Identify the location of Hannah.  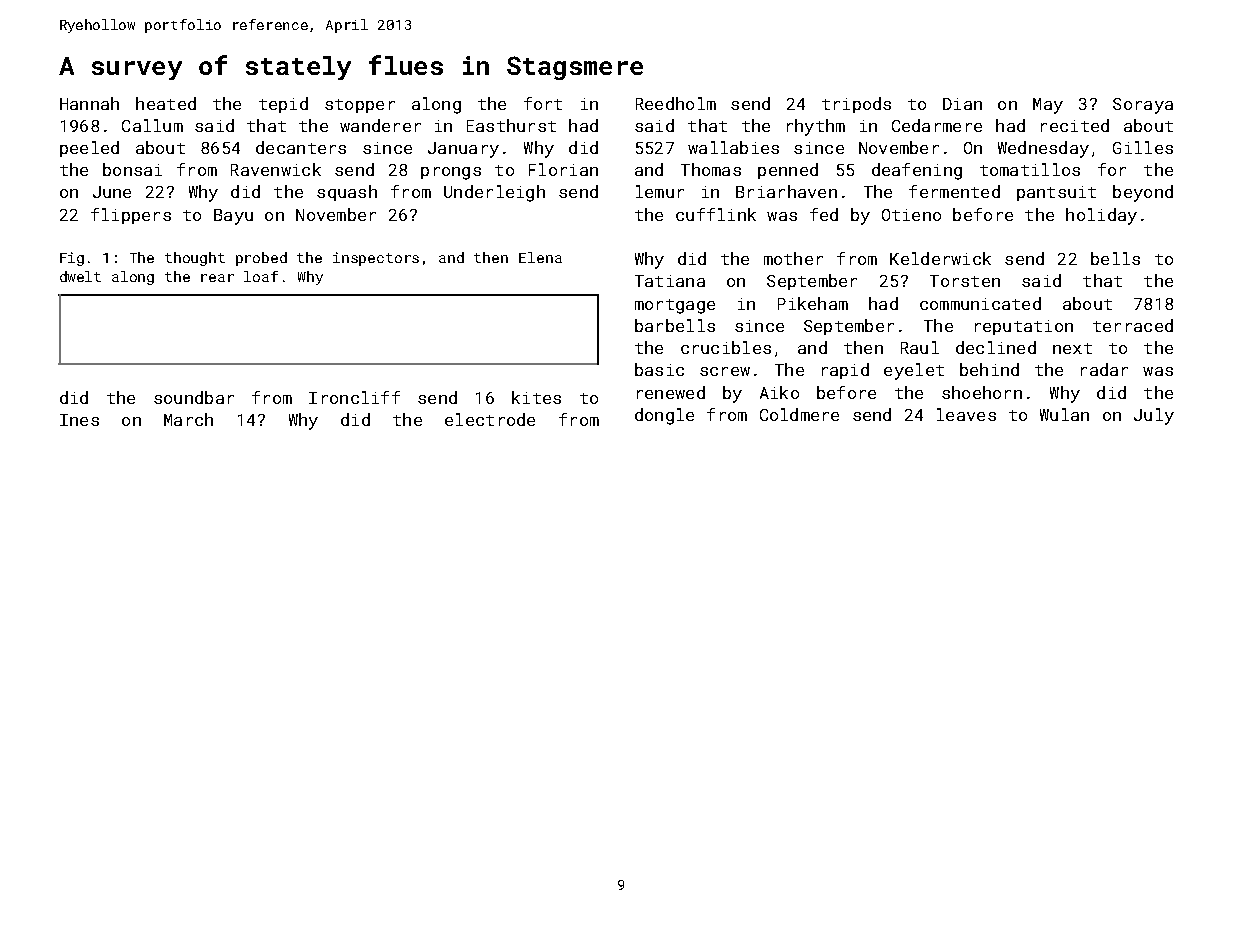
(89, 103).
